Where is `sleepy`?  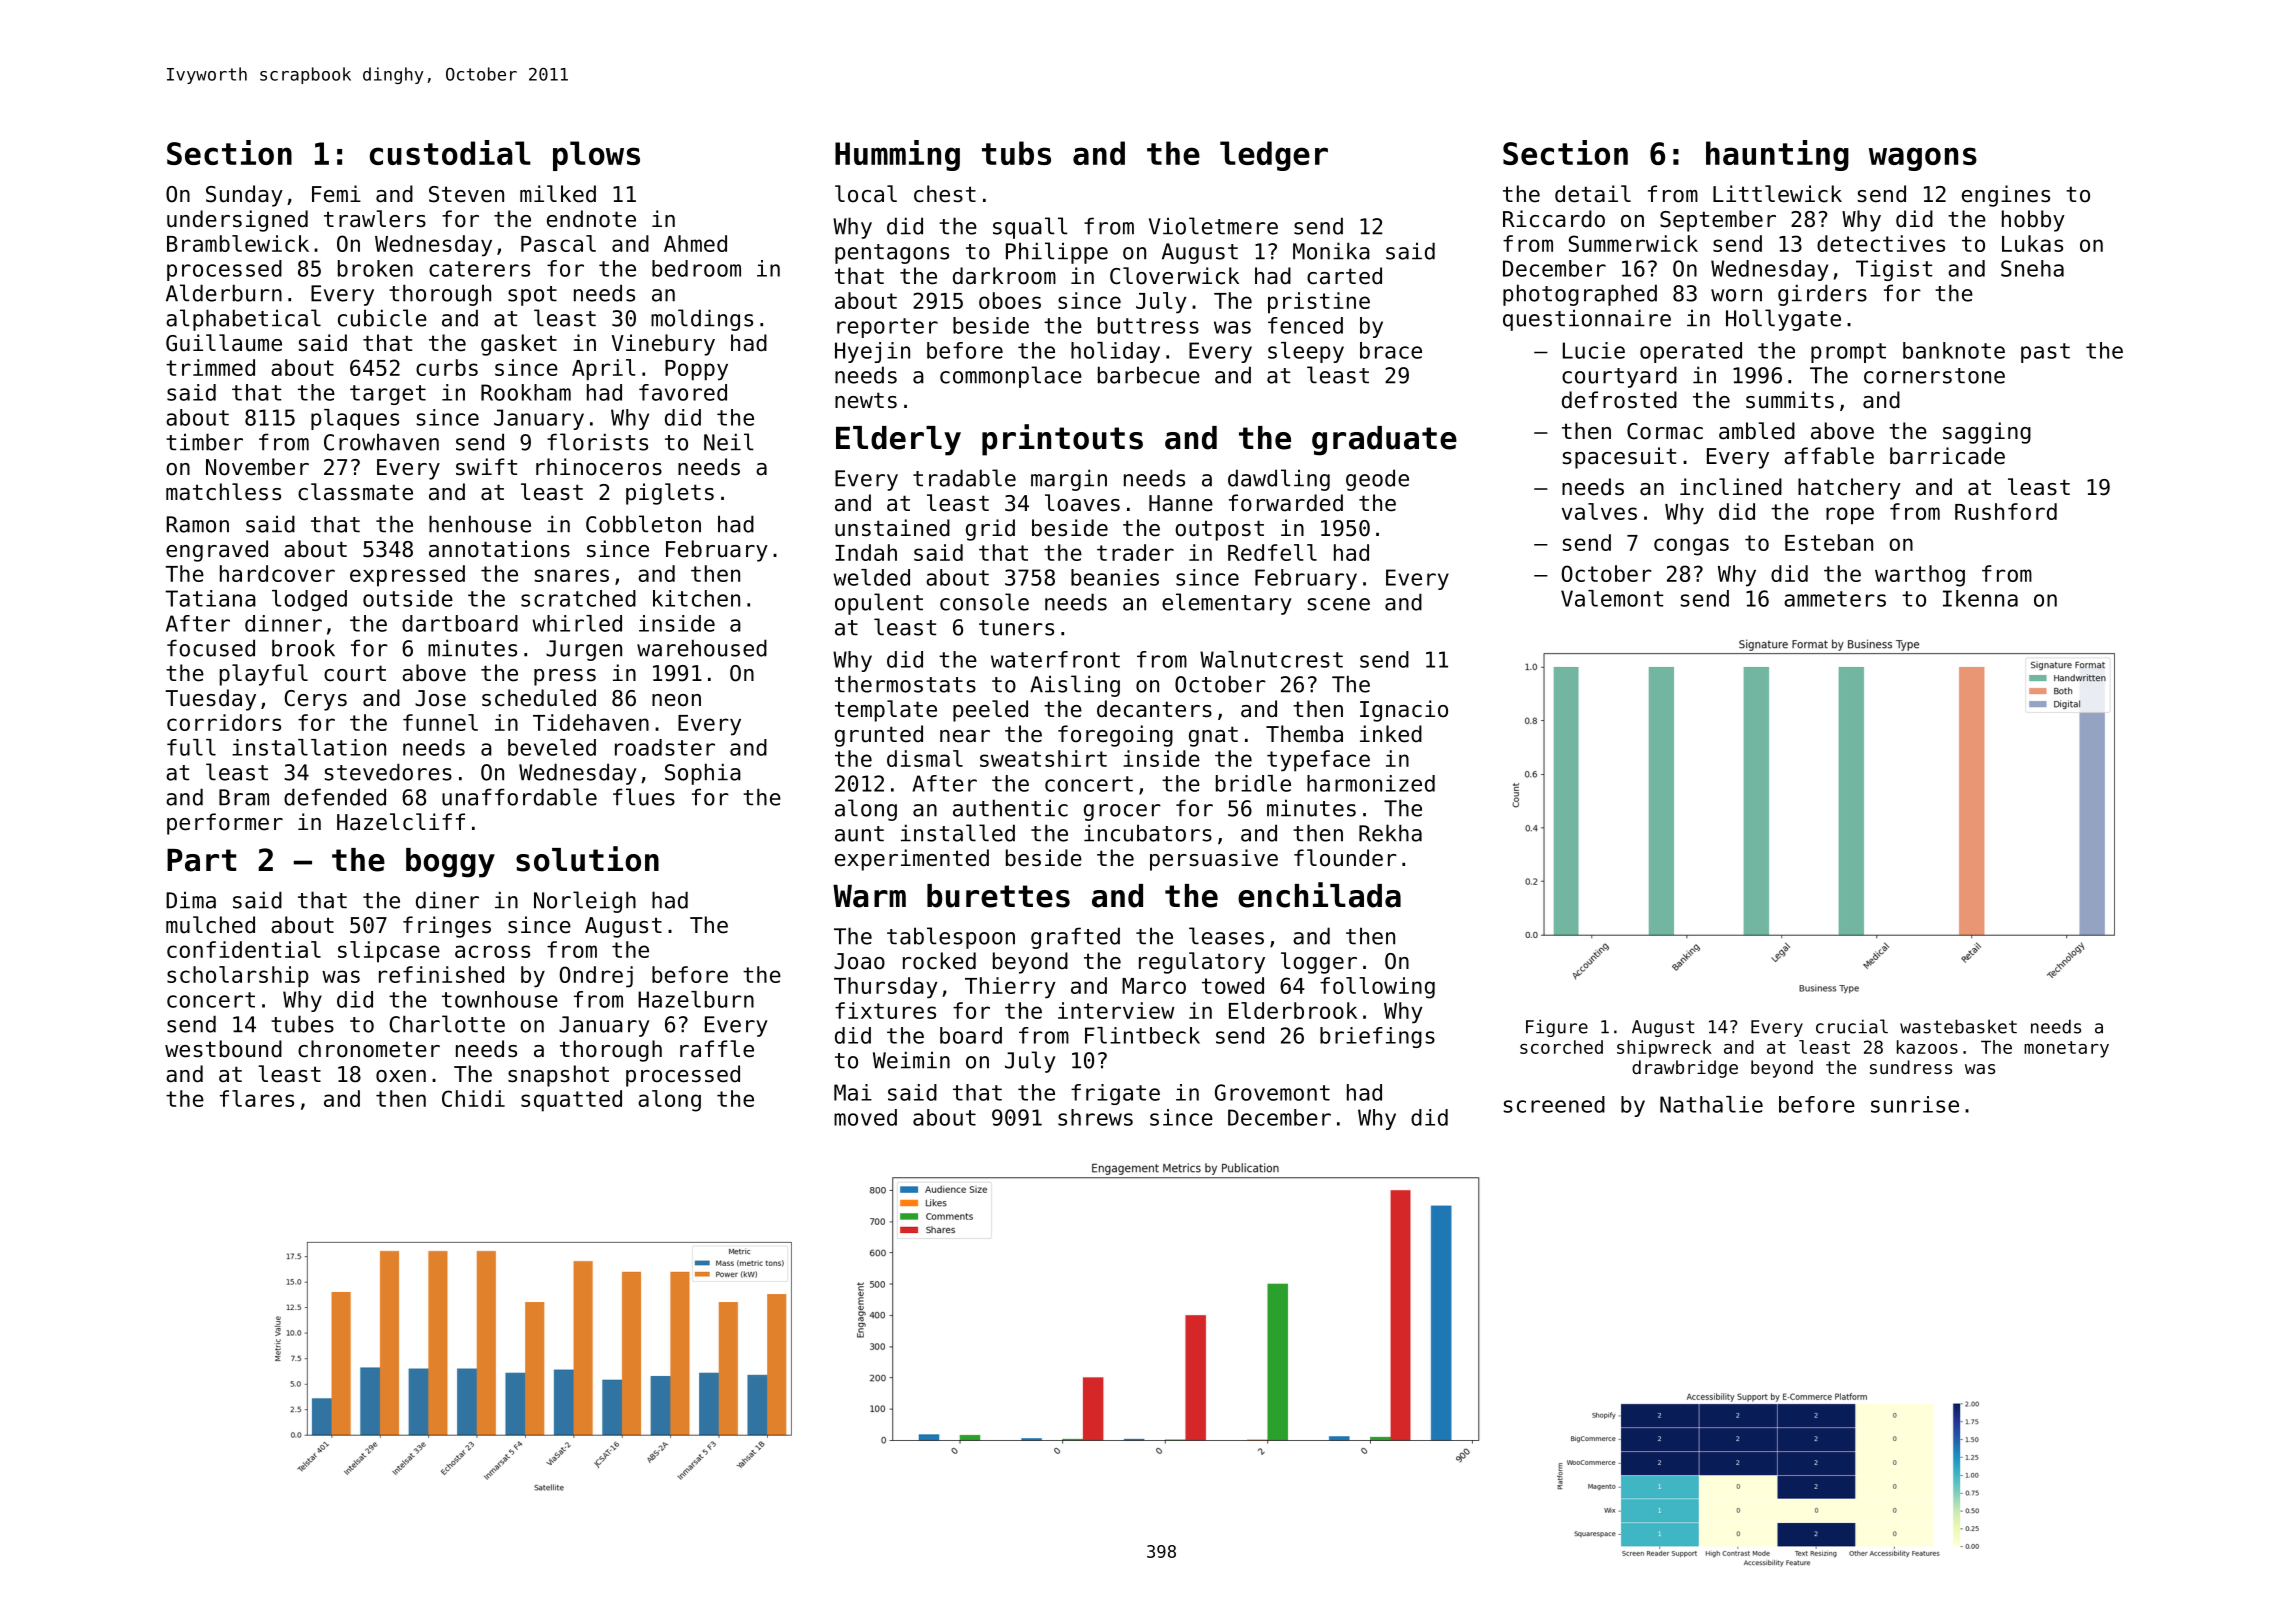
sleepy is located at coordinates (1306, 352).
